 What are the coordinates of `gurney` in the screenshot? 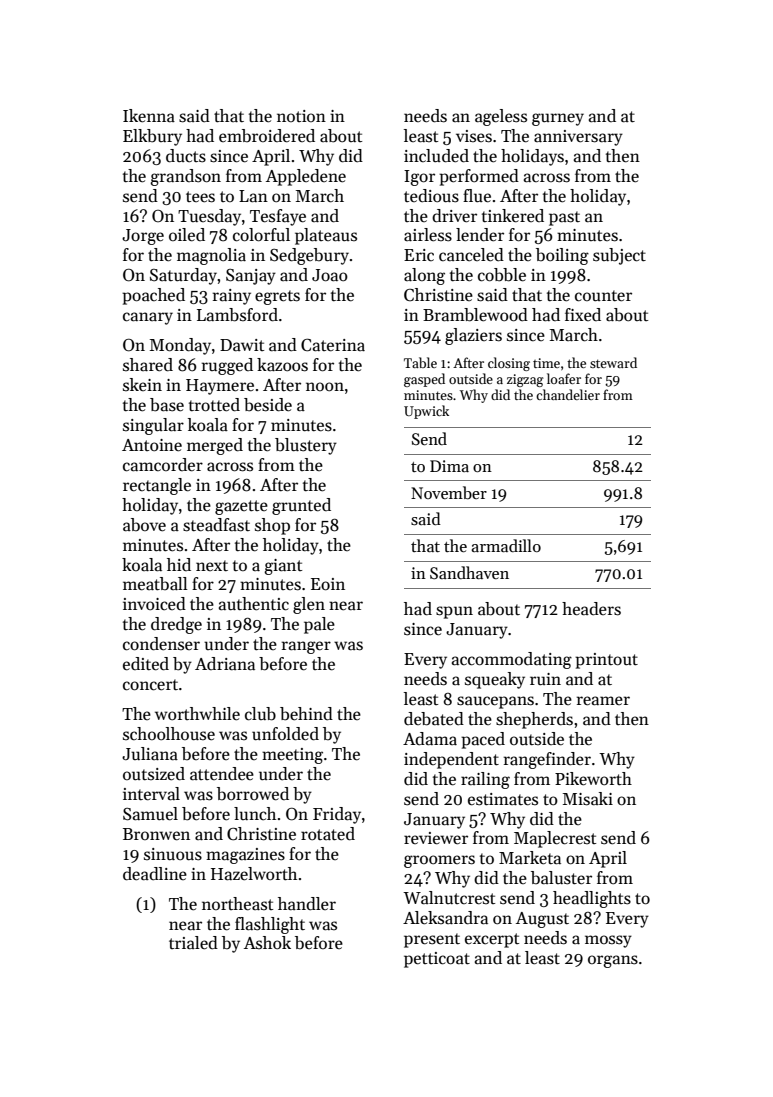 It's located at (558, 119).
